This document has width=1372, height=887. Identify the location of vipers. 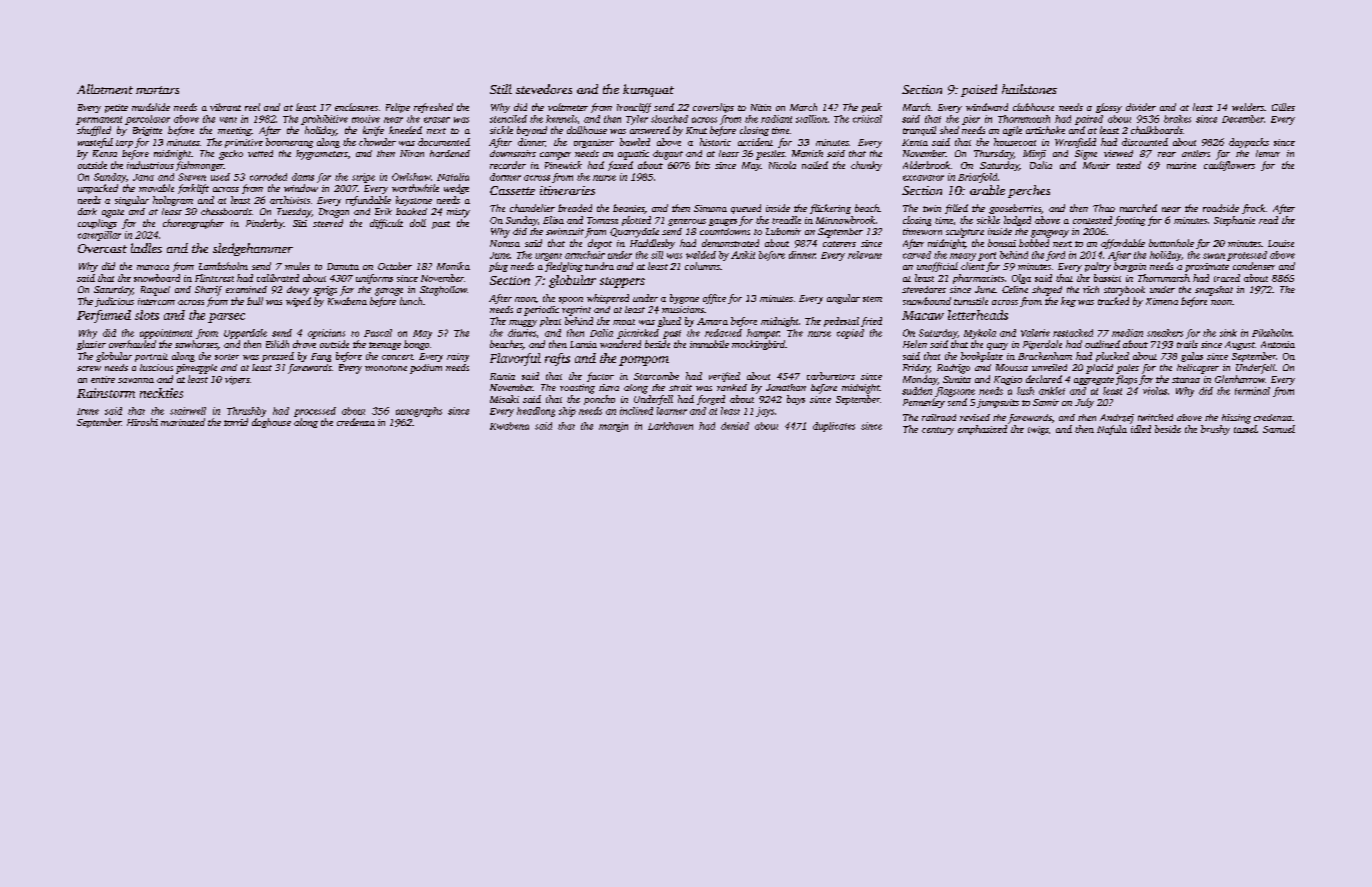
(237, 380).
